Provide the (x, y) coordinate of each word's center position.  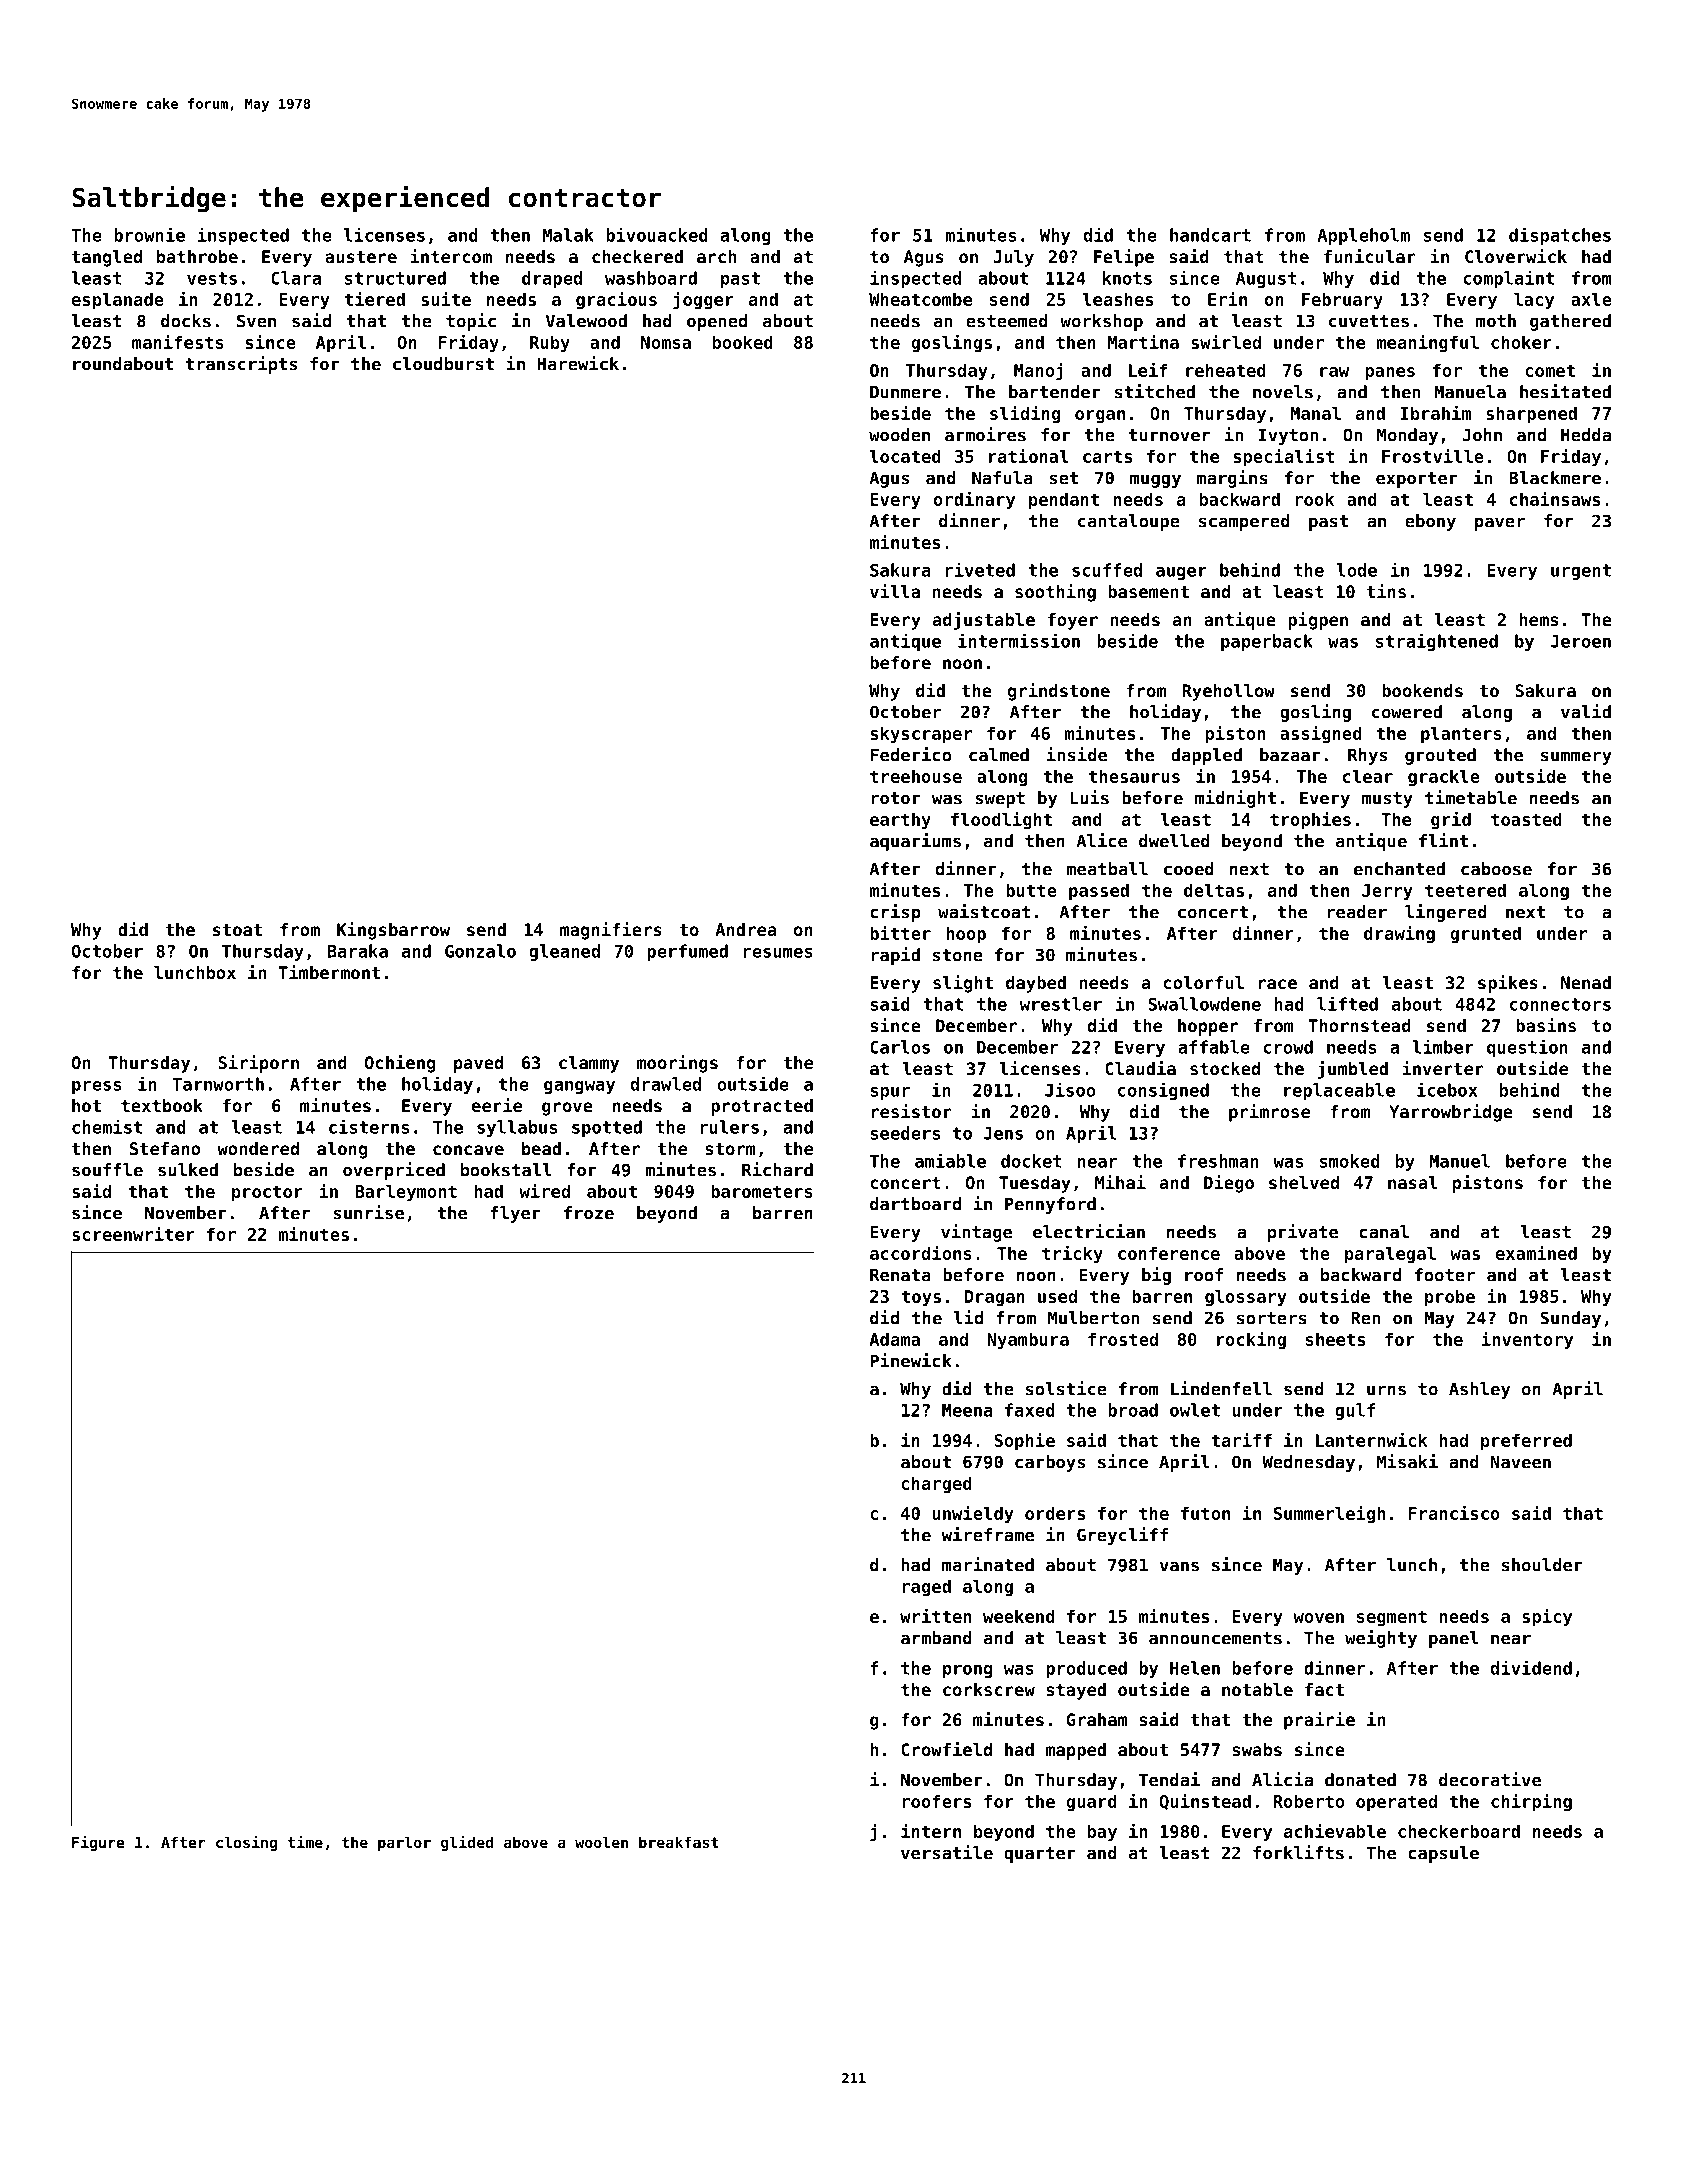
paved (478, 1064)
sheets (1335, 1339)
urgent (1581, 572)
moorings (677, 1064)
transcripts (241, 365)
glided (467, 1843)
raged (926, 1588)
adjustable (984, 621)
